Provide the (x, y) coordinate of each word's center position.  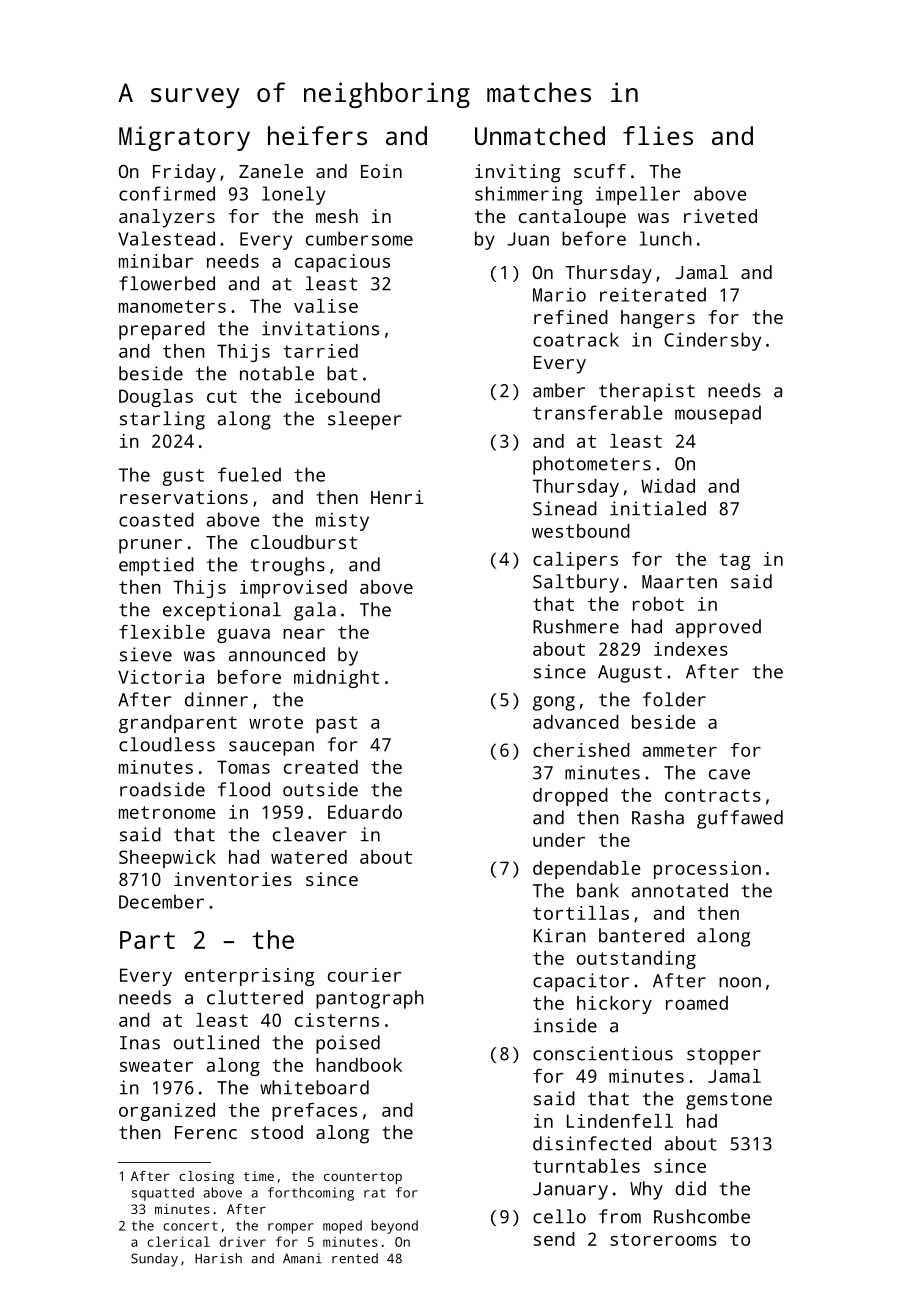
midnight (336, 679)
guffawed (740, 819)
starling (162, 420)
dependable (587, 870)
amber (559, 390)
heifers (317, 135)
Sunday (154, 1260)
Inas (140, 1043)
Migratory (184, 138)
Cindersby (712, 341)
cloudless (167, 744)
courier (365, 975)
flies (658, 135)
